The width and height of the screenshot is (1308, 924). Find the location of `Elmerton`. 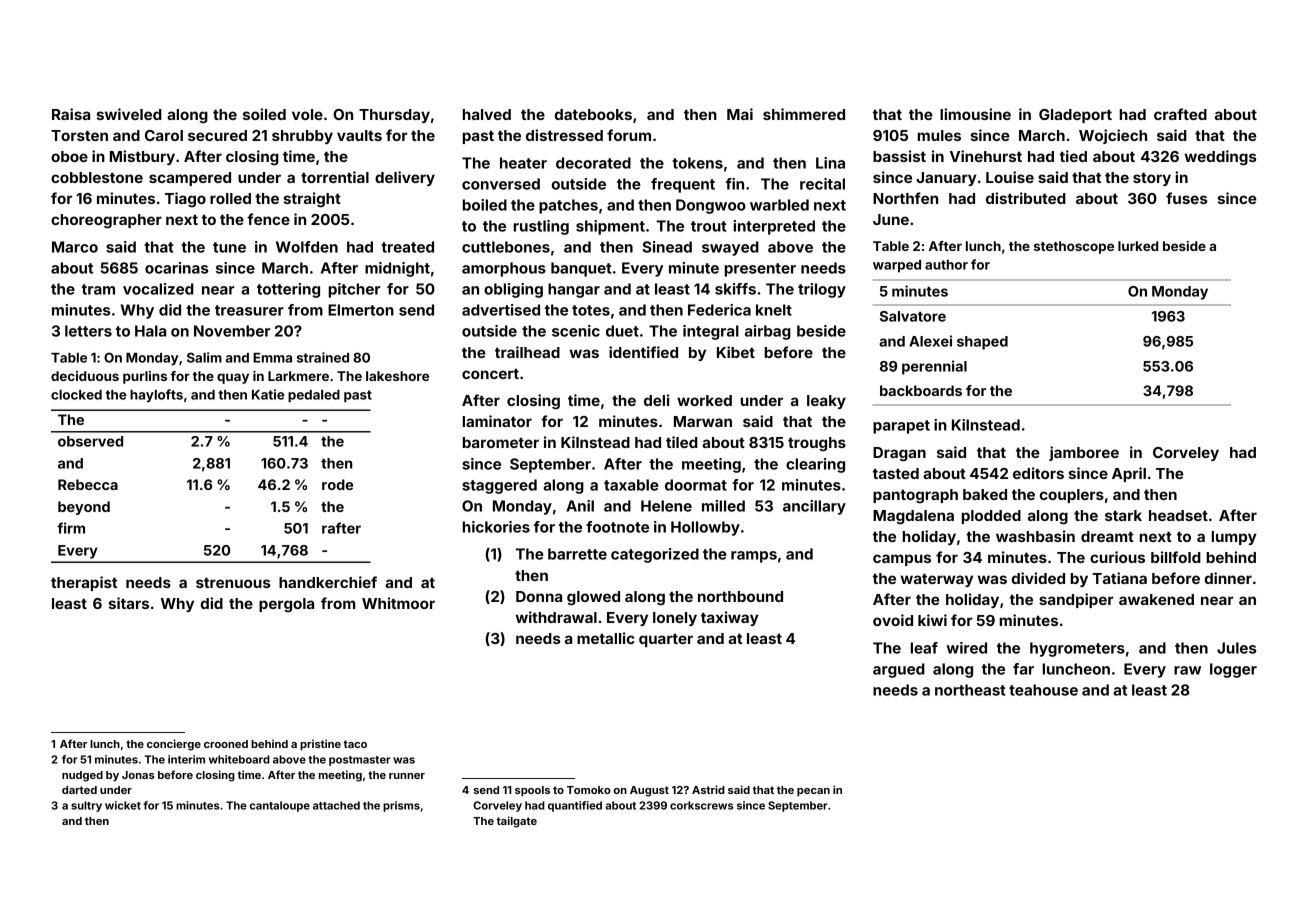

Elmerton is located at coordinates (361, 310).
